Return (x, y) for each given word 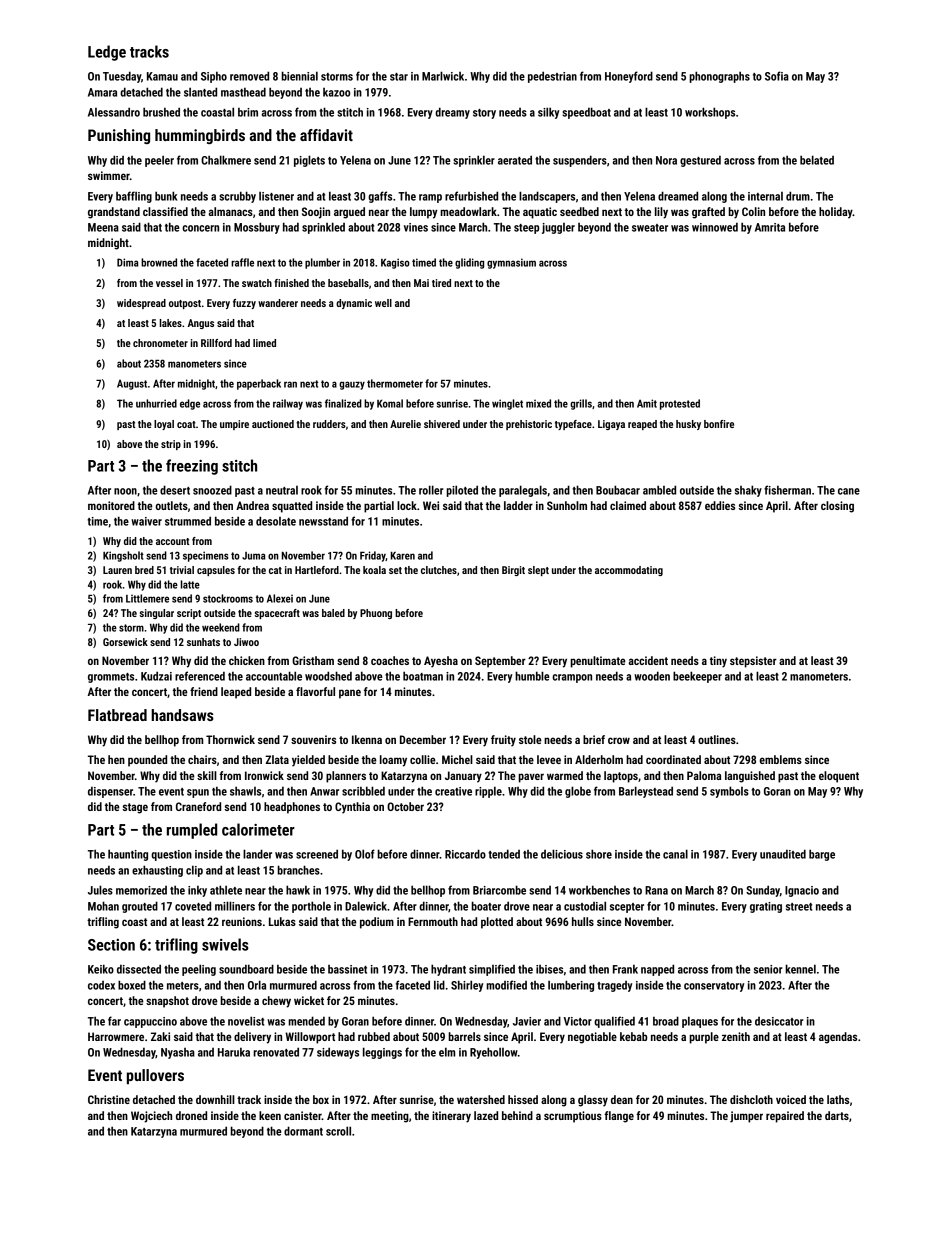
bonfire (719, 424)
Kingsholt (123, 556)
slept (538, 571)
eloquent (839, 777)
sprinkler (474, 161)
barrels (464, 1036)
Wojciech (151, 1117)
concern (200, 228)
